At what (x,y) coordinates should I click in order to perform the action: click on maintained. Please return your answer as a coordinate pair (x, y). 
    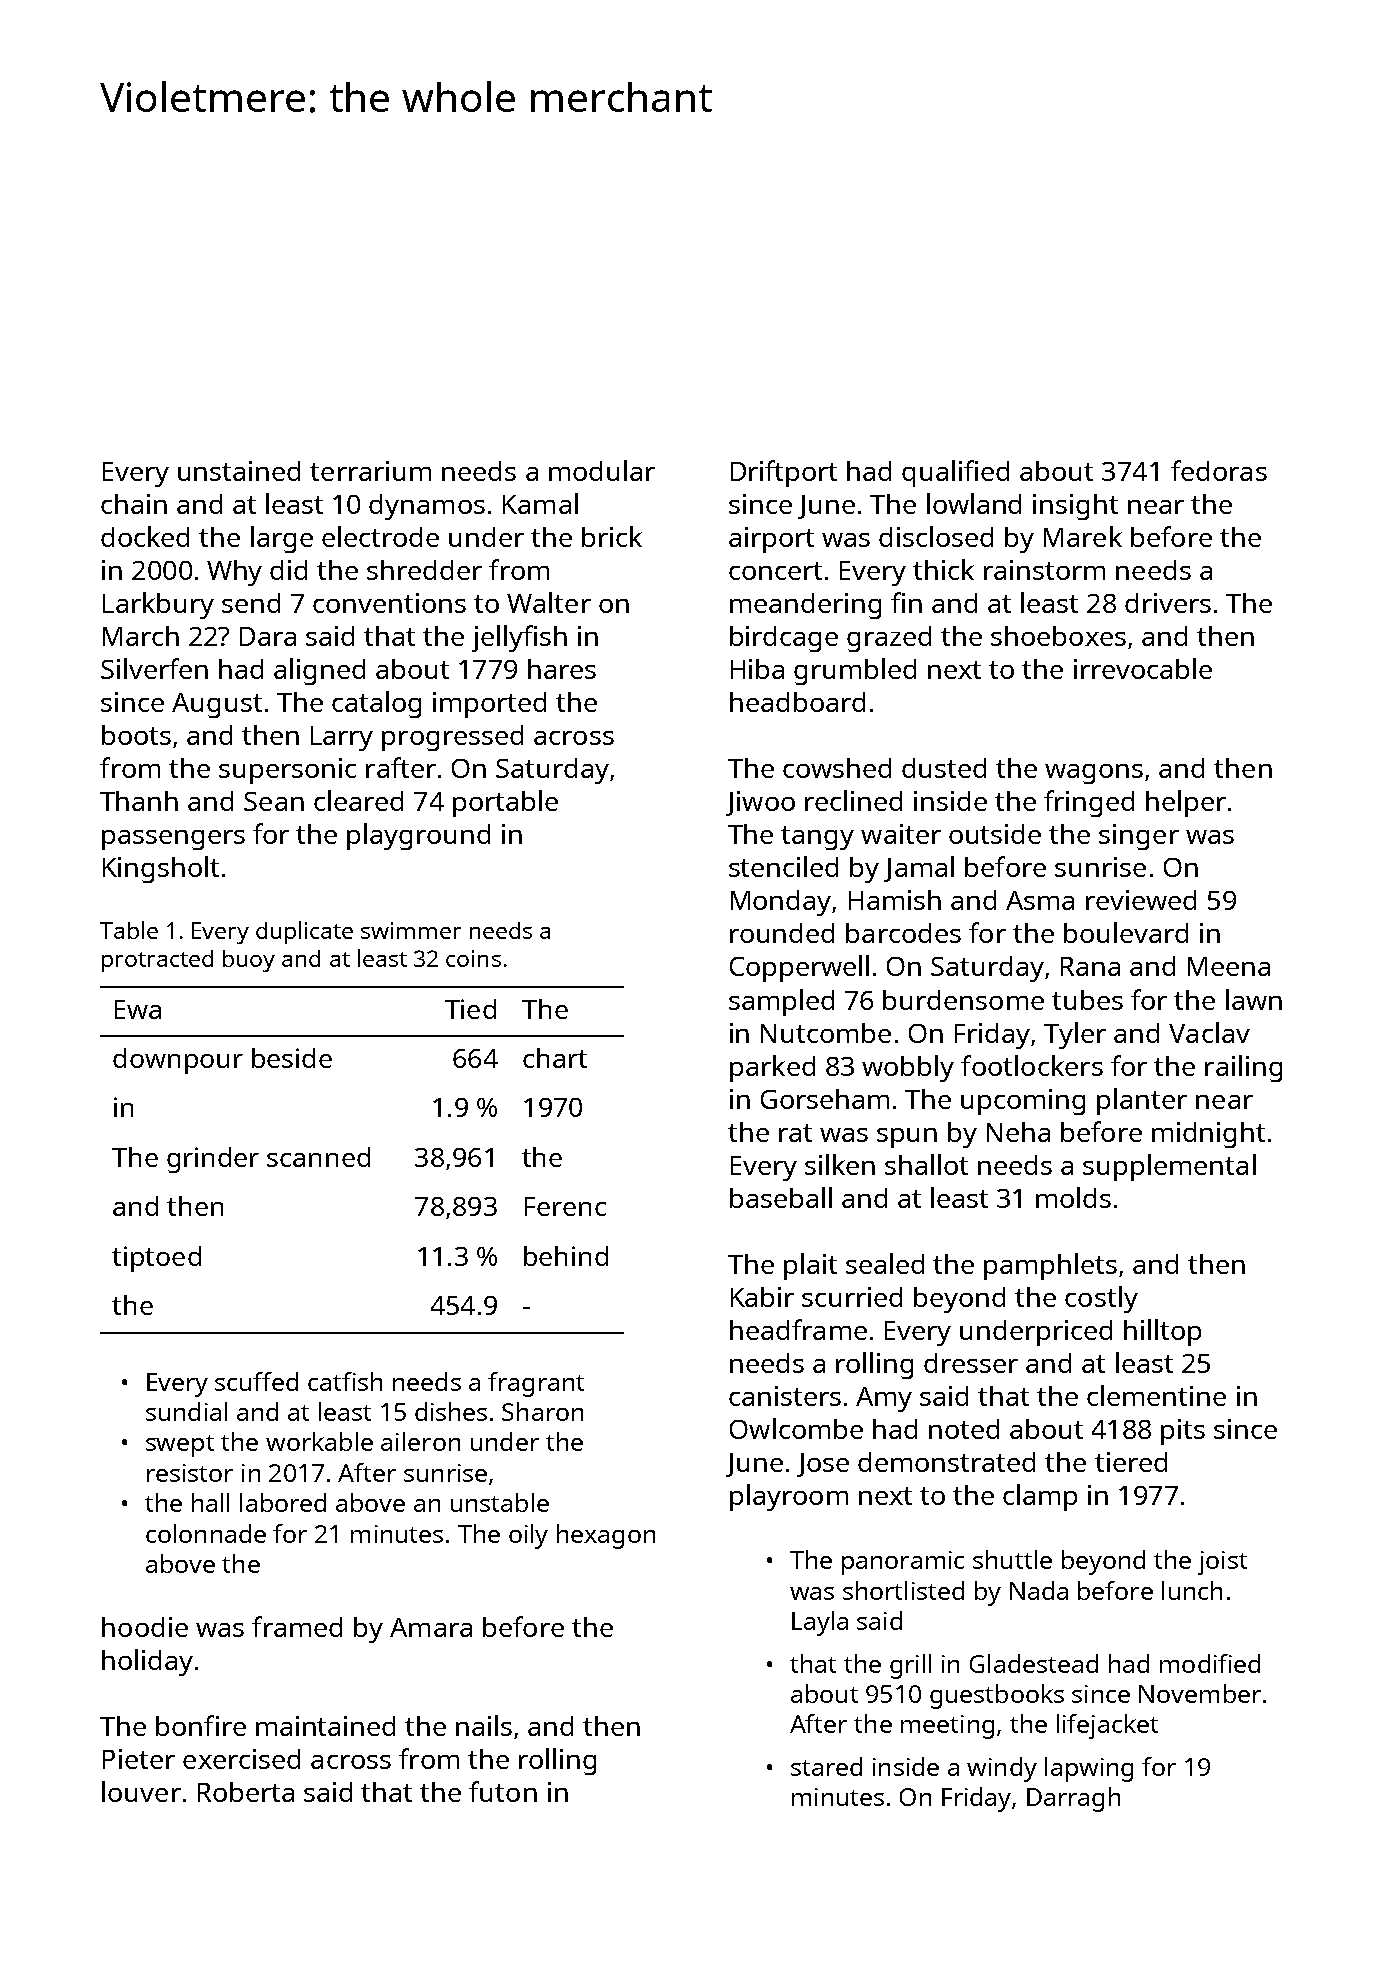
    Looking at the image, I should click on (325, 1726).
